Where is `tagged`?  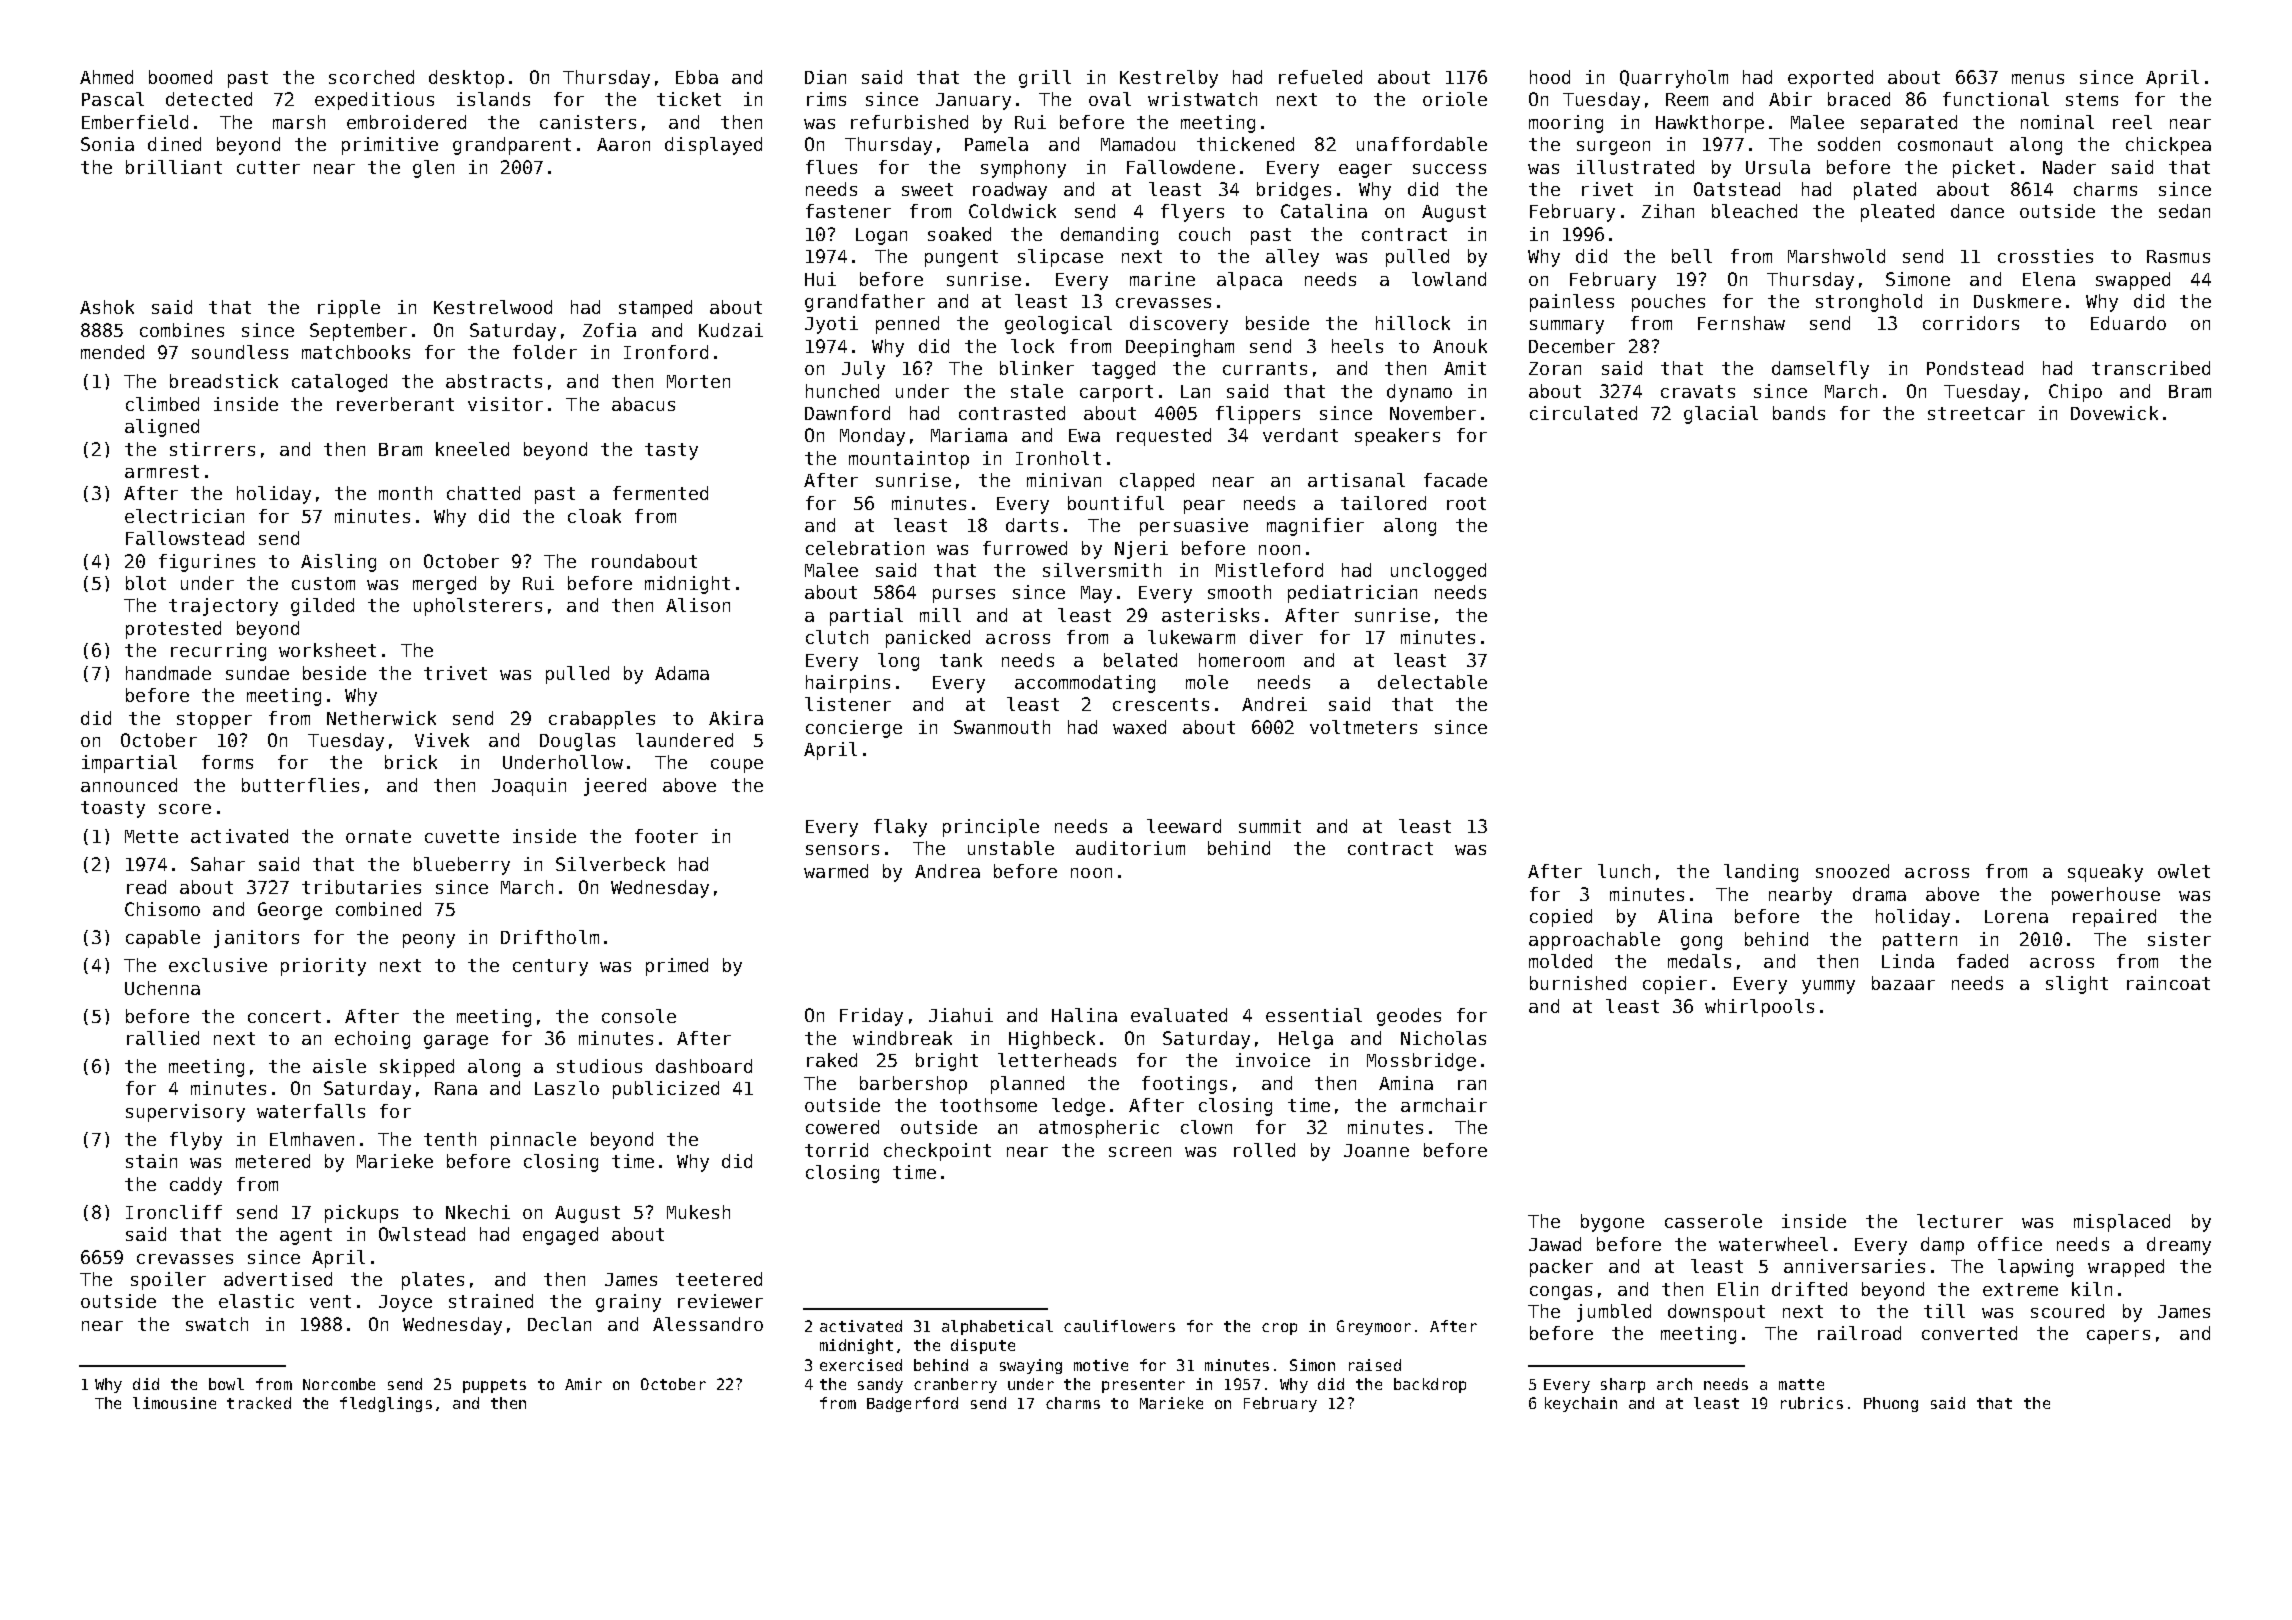
tagged is located at coordinates (1123, 370).
